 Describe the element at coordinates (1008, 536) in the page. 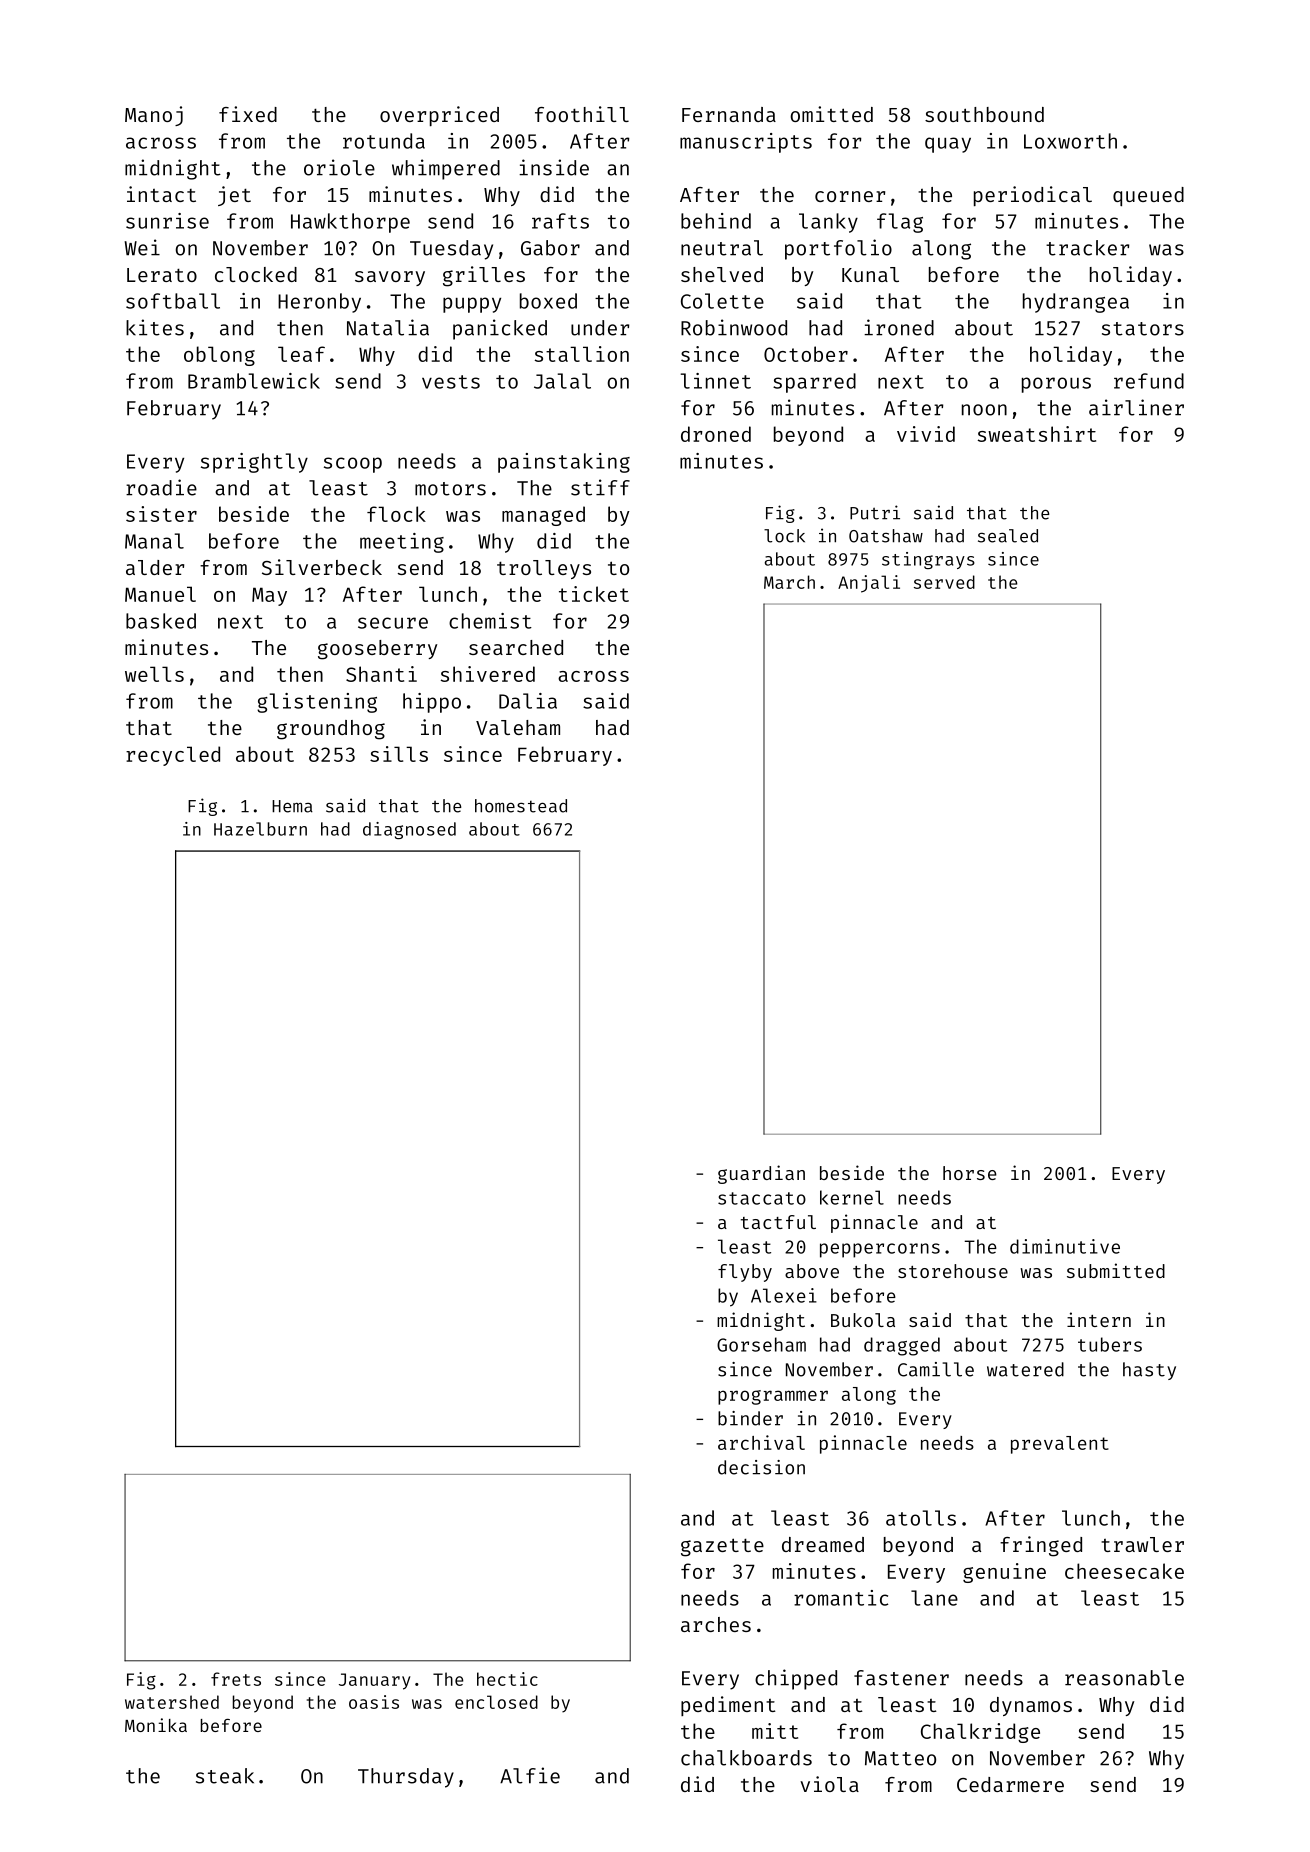

I see `sealed` at that location.
